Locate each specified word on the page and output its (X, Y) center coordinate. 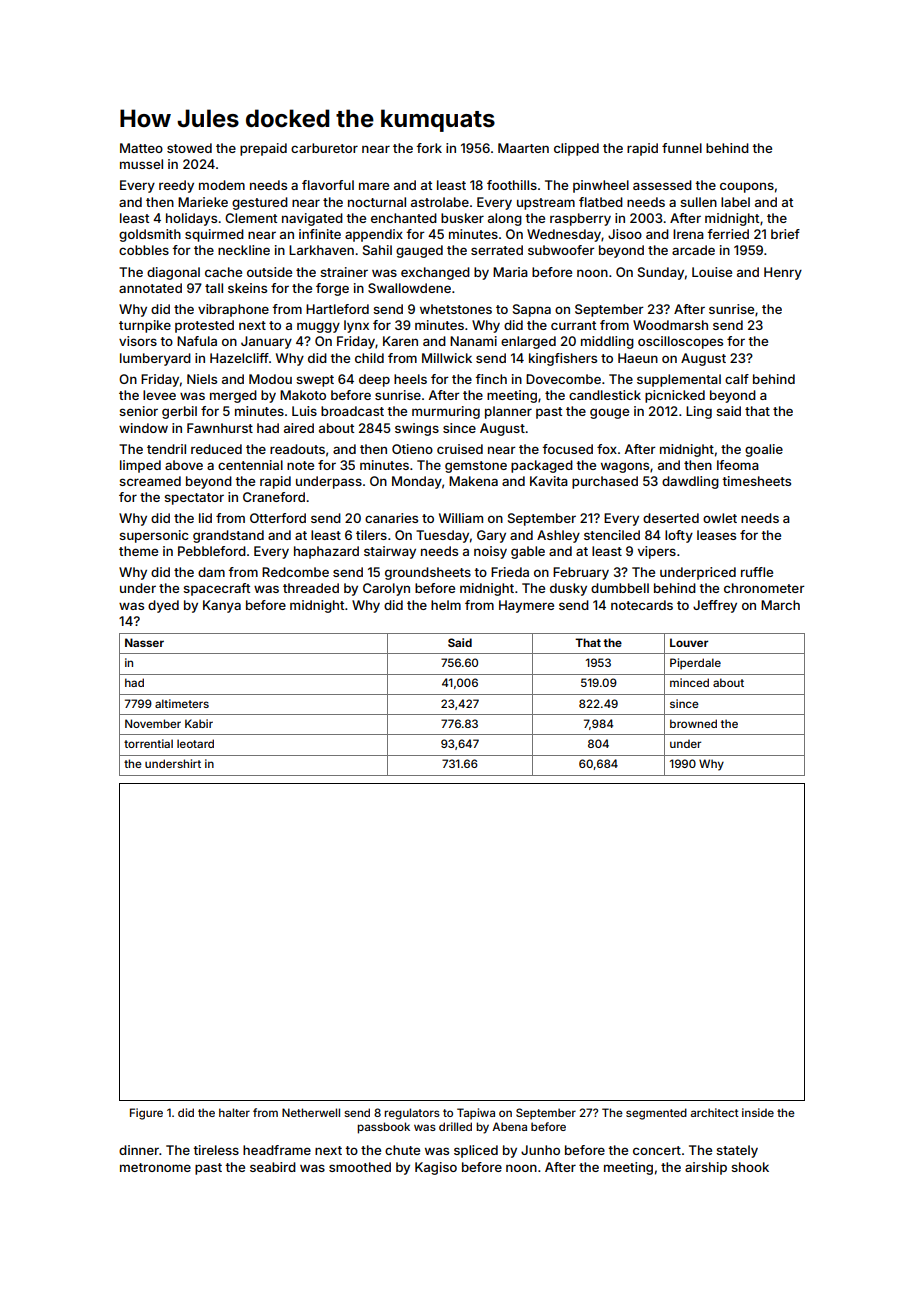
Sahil (377, 250)
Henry (783, 273)
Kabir (199, 723)
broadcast (352, 411)
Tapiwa (476, 1114)
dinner (139, 1150)
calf (737, 379)
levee (159, 395)
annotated (150, 288)
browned (693, 723)
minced (689, 682)
